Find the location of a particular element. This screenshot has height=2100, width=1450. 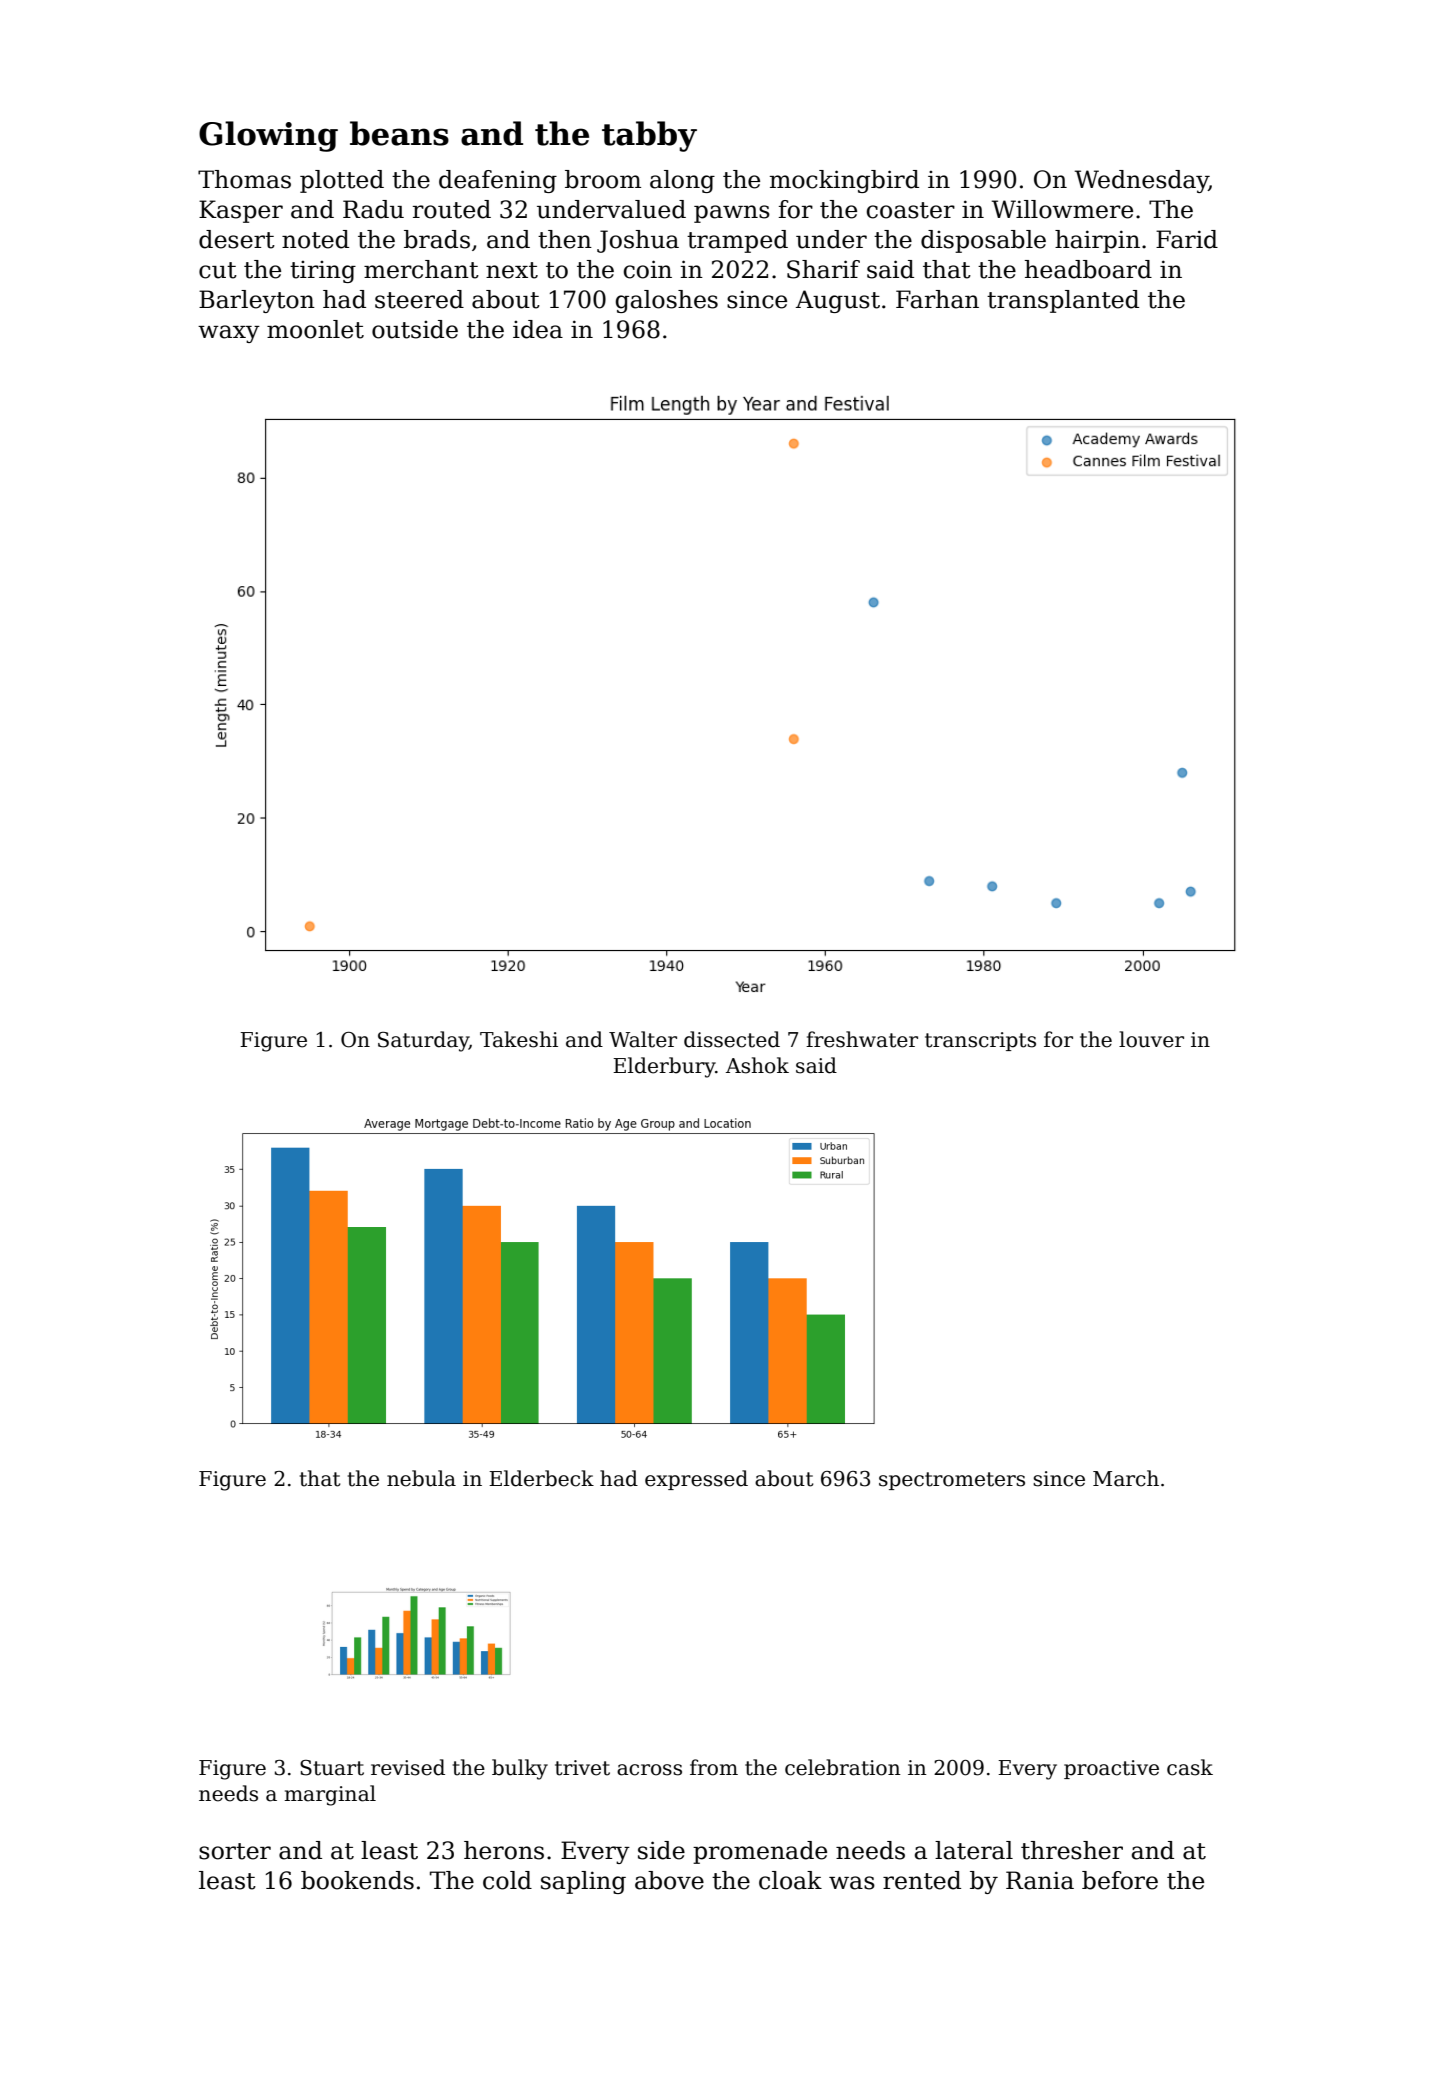

Glowing is located at coordinates (268, 136).
